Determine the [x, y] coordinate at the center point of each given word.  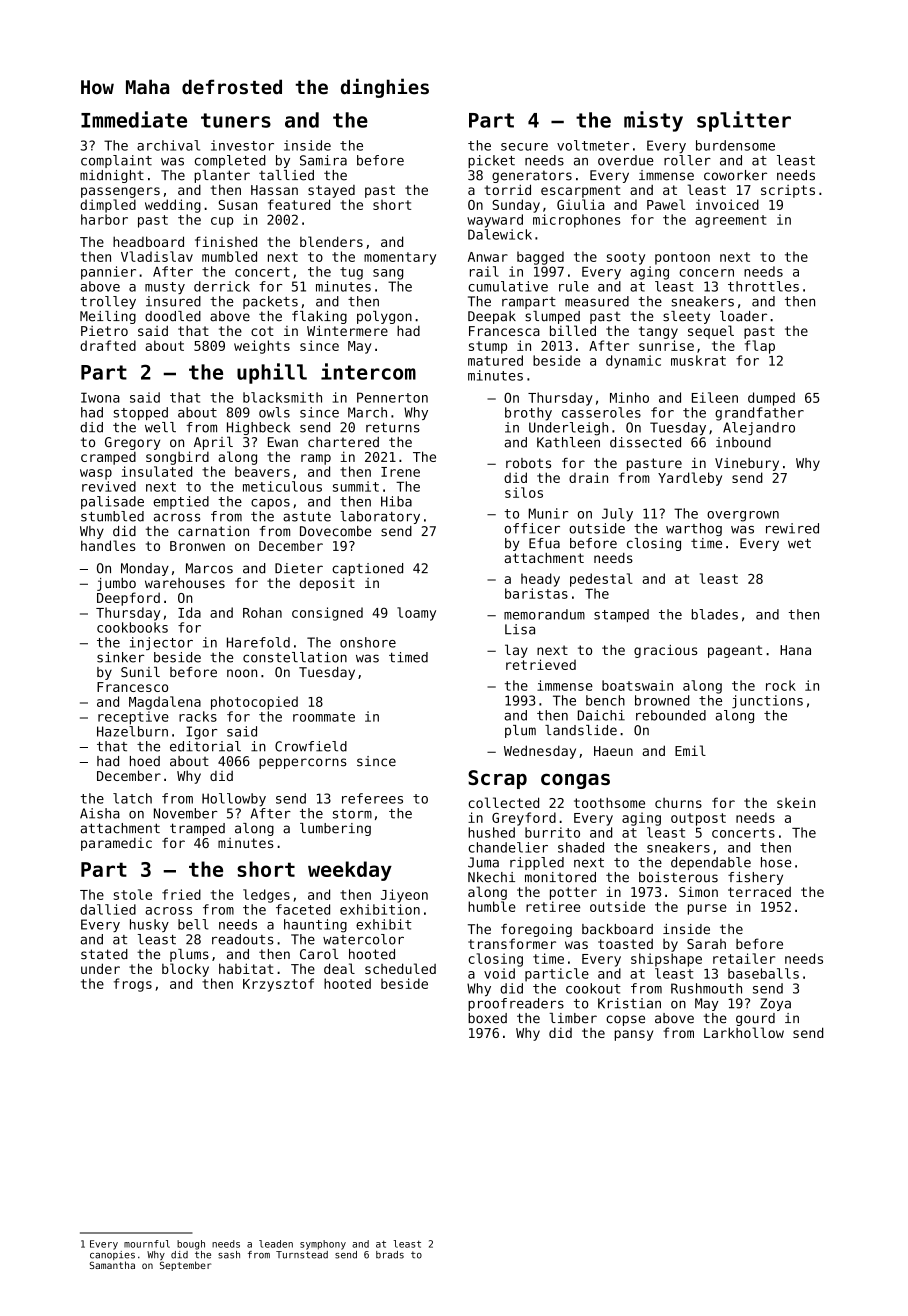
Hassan [274, 190]
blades [715, 614]
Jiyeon [404, 896]
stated [104, 954]
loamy [416, 614]
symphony [323, 1245]
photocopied [254, 703]
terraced [759, 892]
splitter [744, 121]
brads [390, 1255]
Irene [400, 472]
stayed [331, 191]
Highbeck [258, 428]
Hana [795, 650]
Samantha [112, 1265]
